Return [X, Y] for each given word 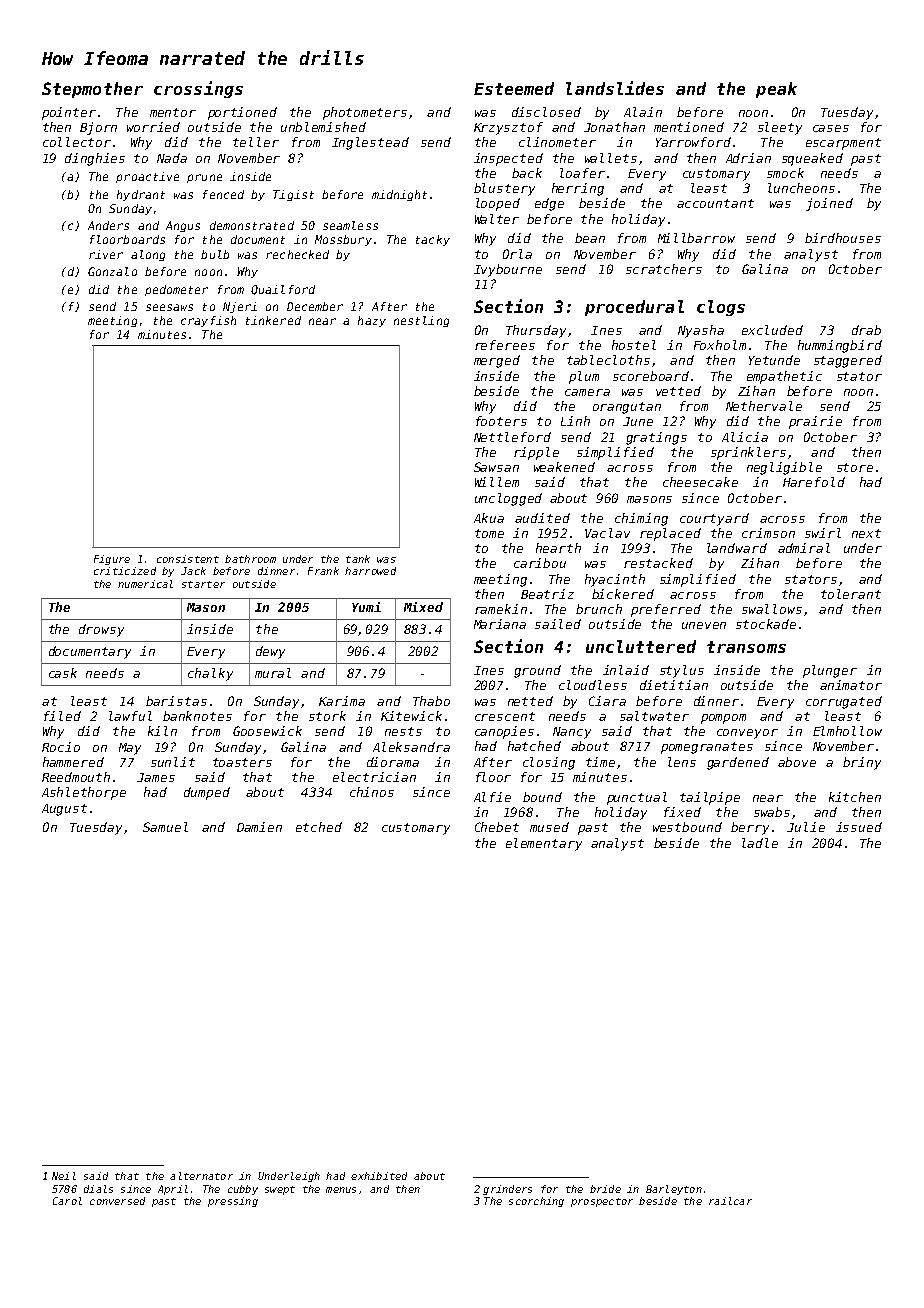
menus [341, 1190]
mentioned [689, 127]
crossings [198, 89]
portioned [242, 113]
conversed [117, 1201]
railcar [730, 1201]
